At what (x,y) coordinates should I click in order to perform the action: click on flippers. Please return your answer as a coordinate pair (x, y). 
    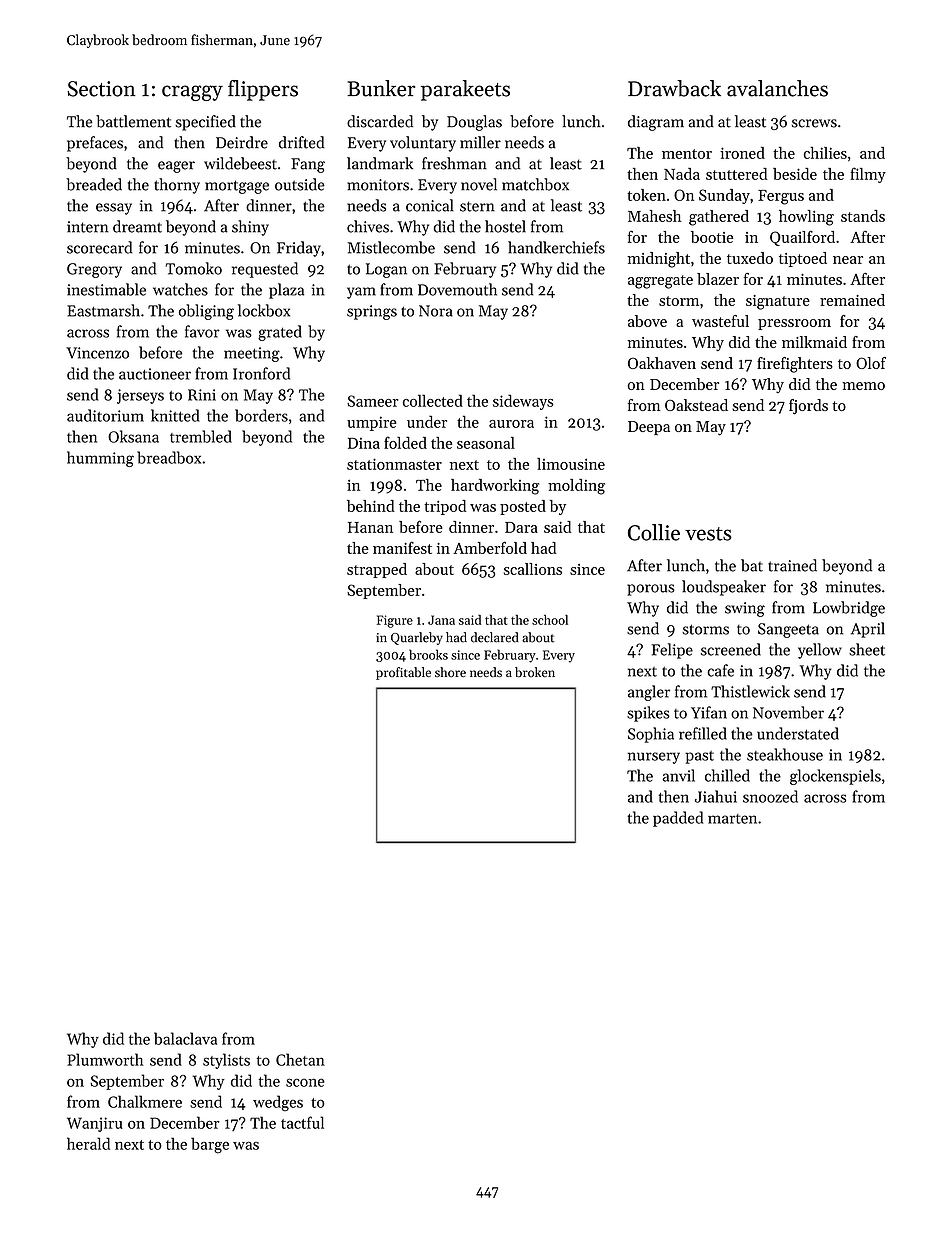
    Looking at the image, I should click on (263, 90).
